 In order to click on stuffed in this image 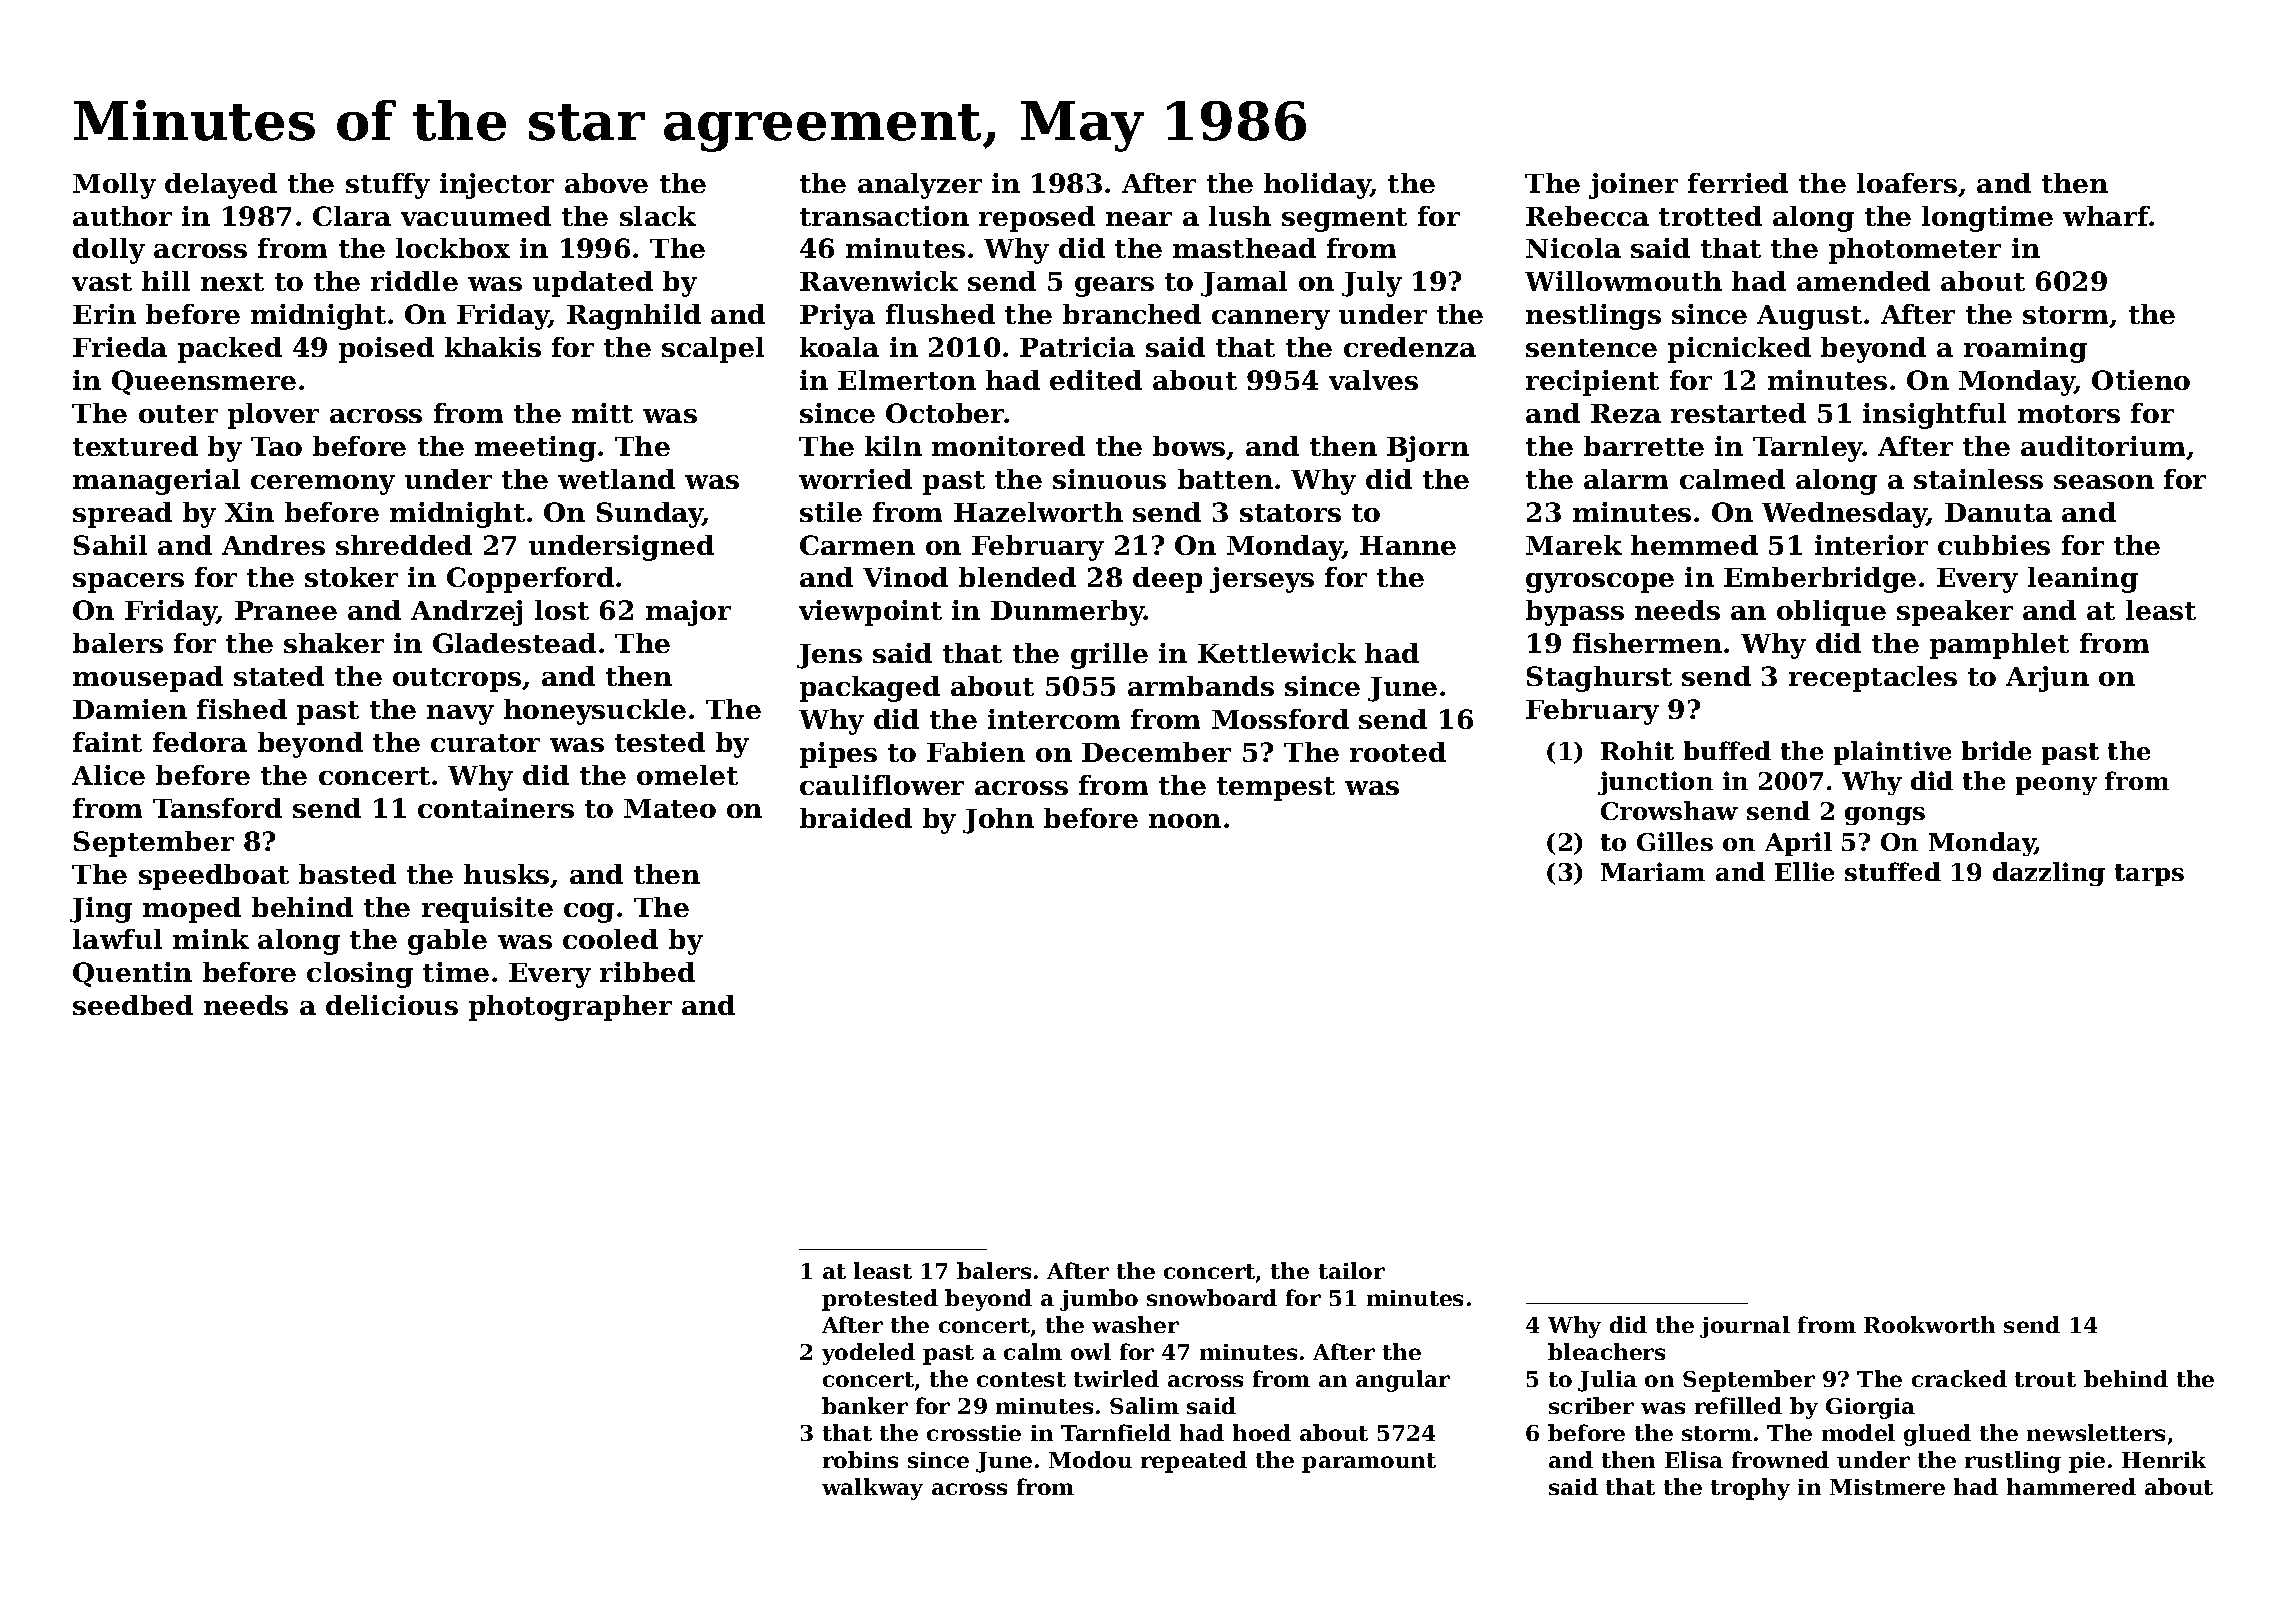, I will do `click(1893, 871)`.
